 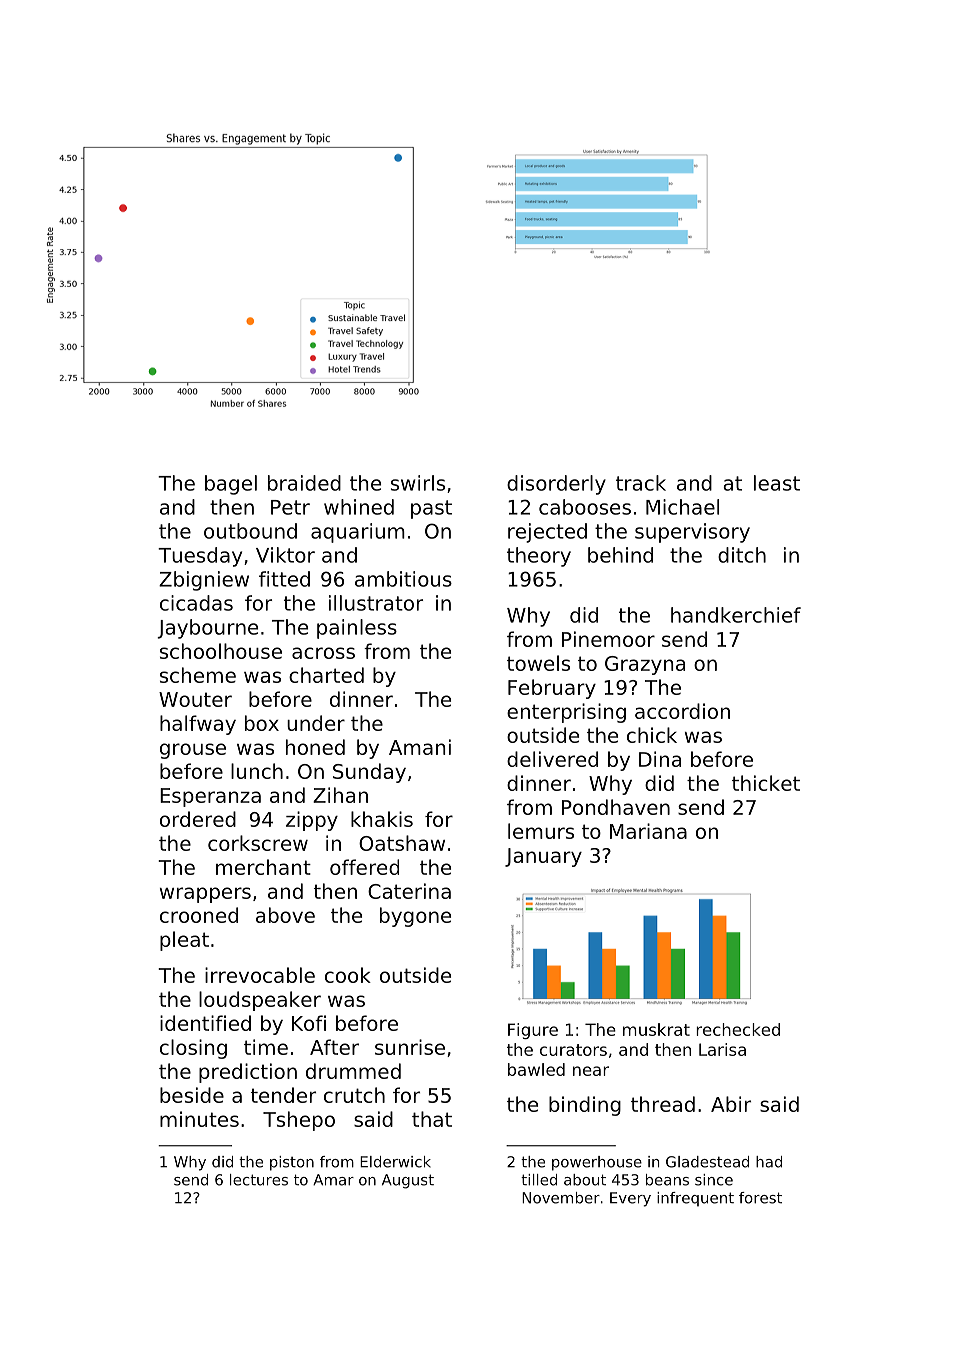 I want to click on bygone, so click(x=415, y=917).
